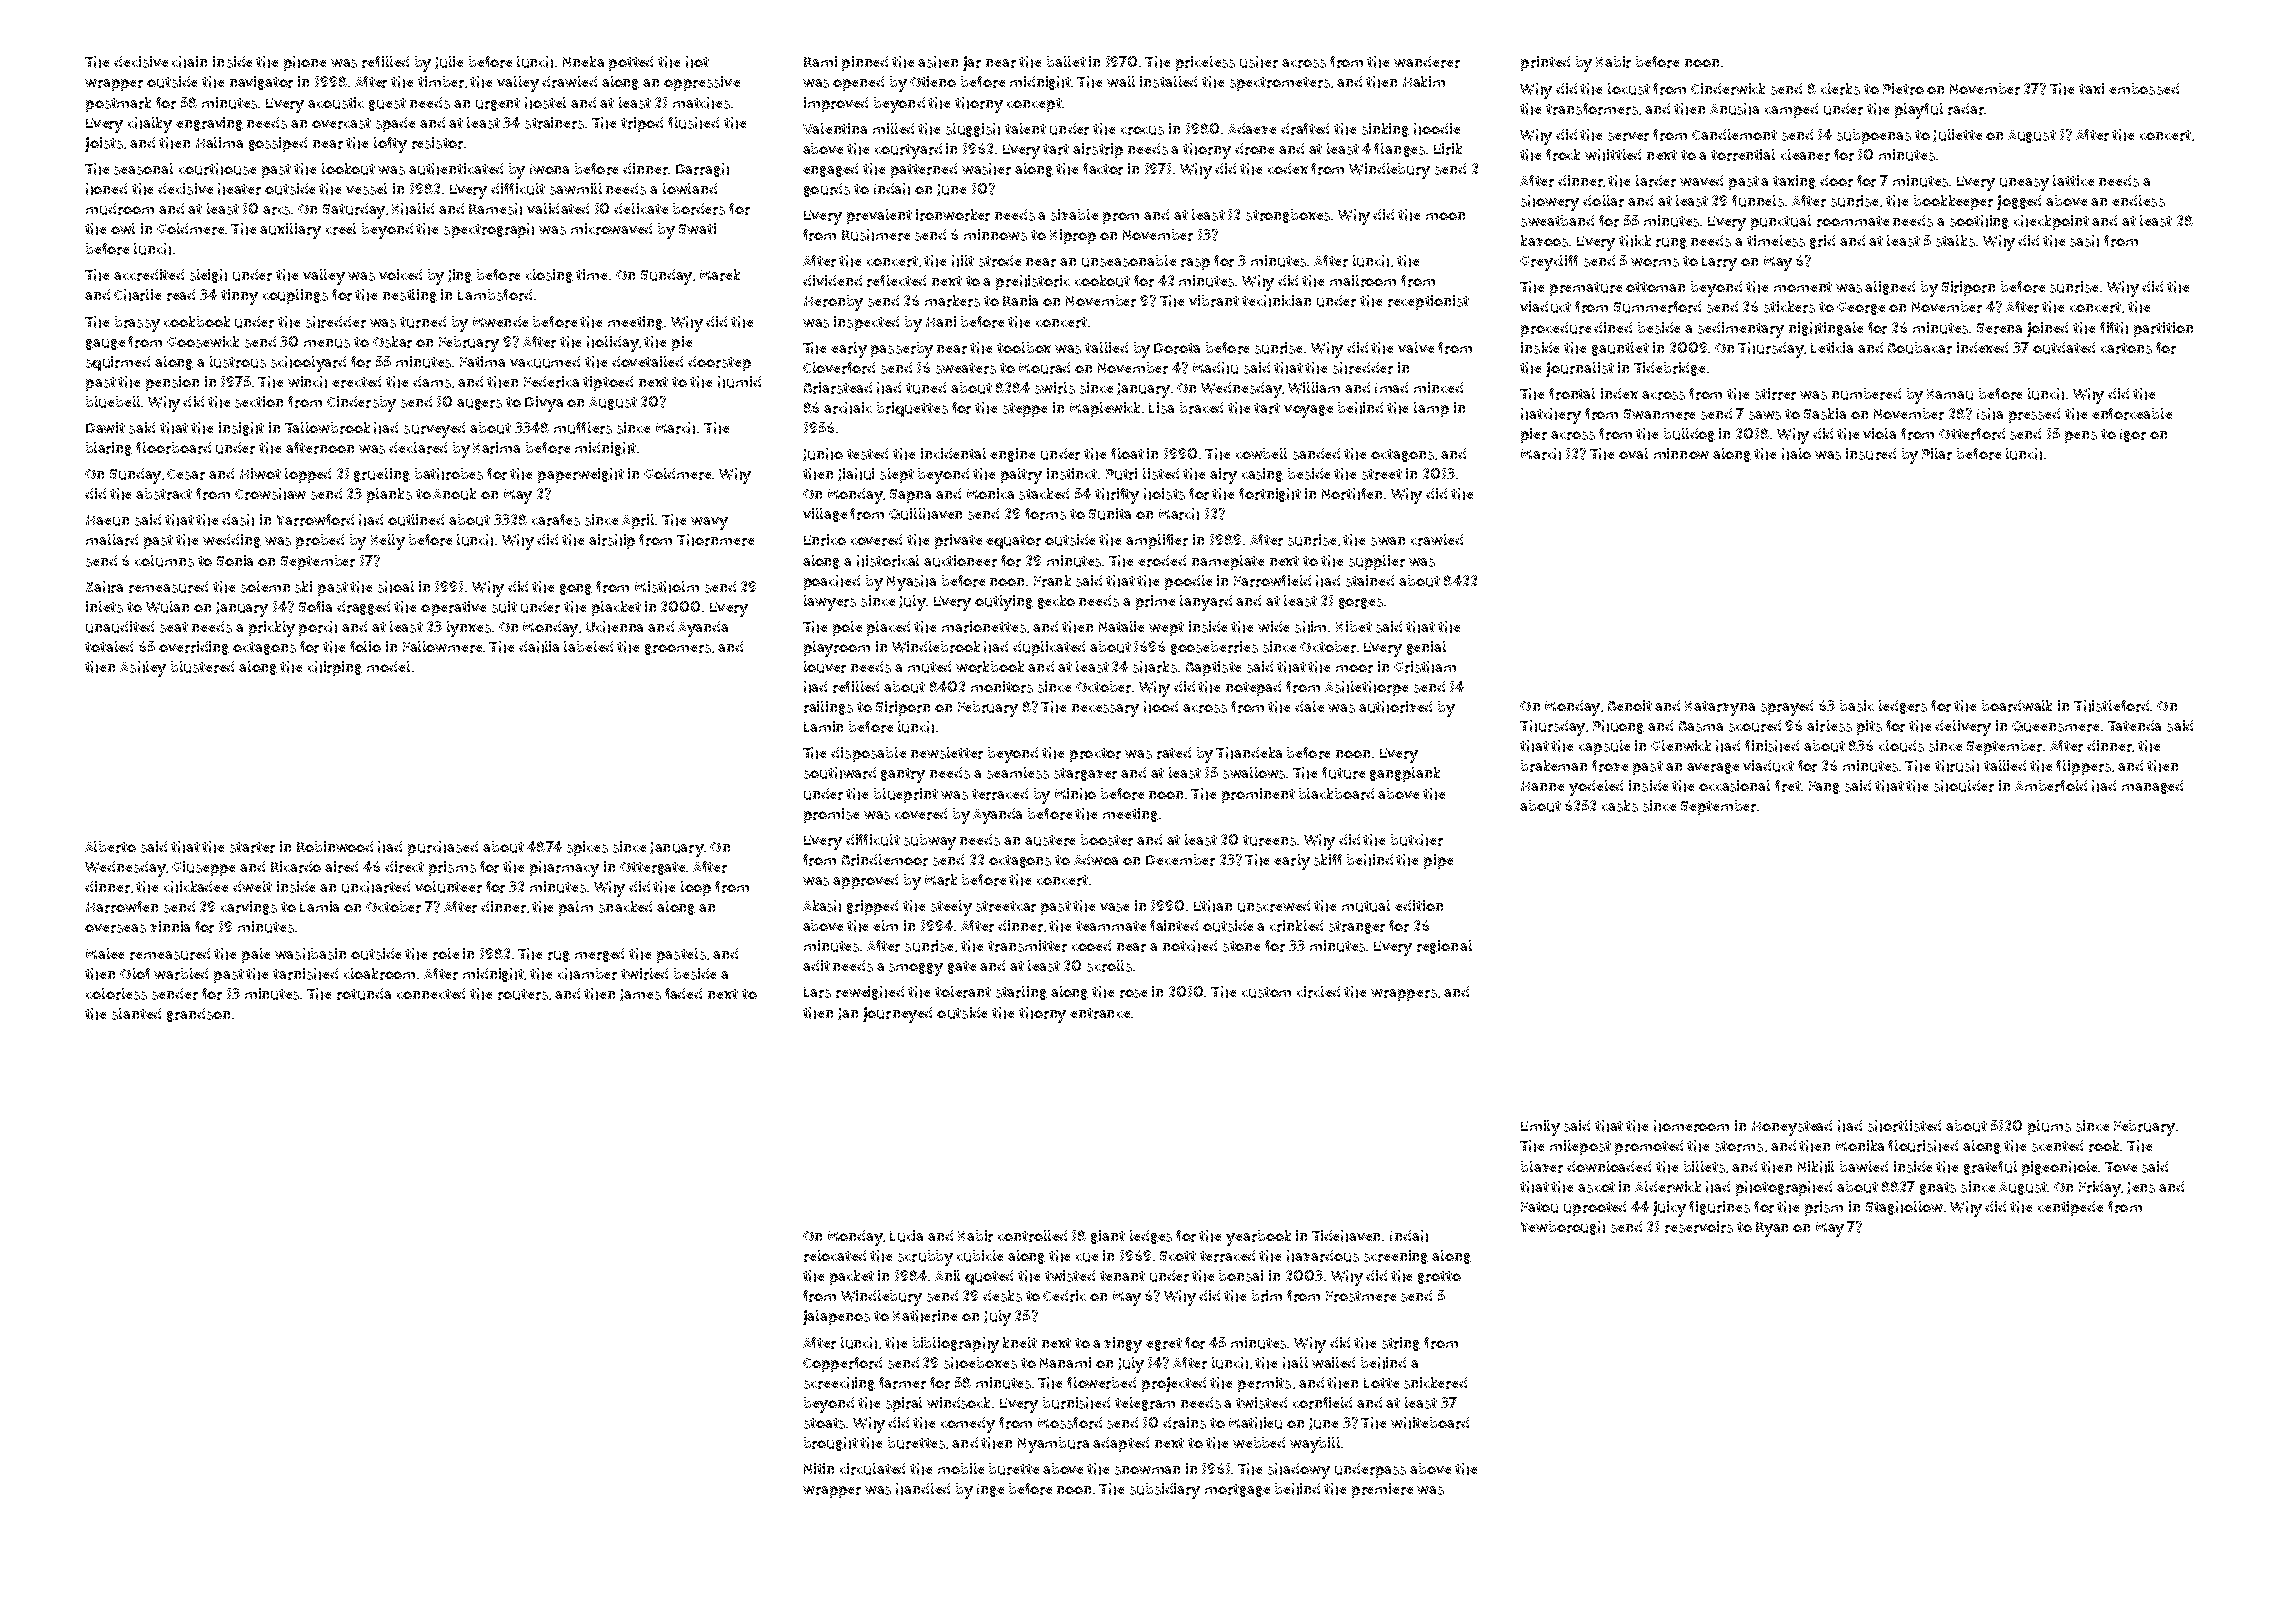 The width and height of the document is (2282, 1614). Describe the element at coordinates (1545, 63) in the document. I see `printed` at that location.
